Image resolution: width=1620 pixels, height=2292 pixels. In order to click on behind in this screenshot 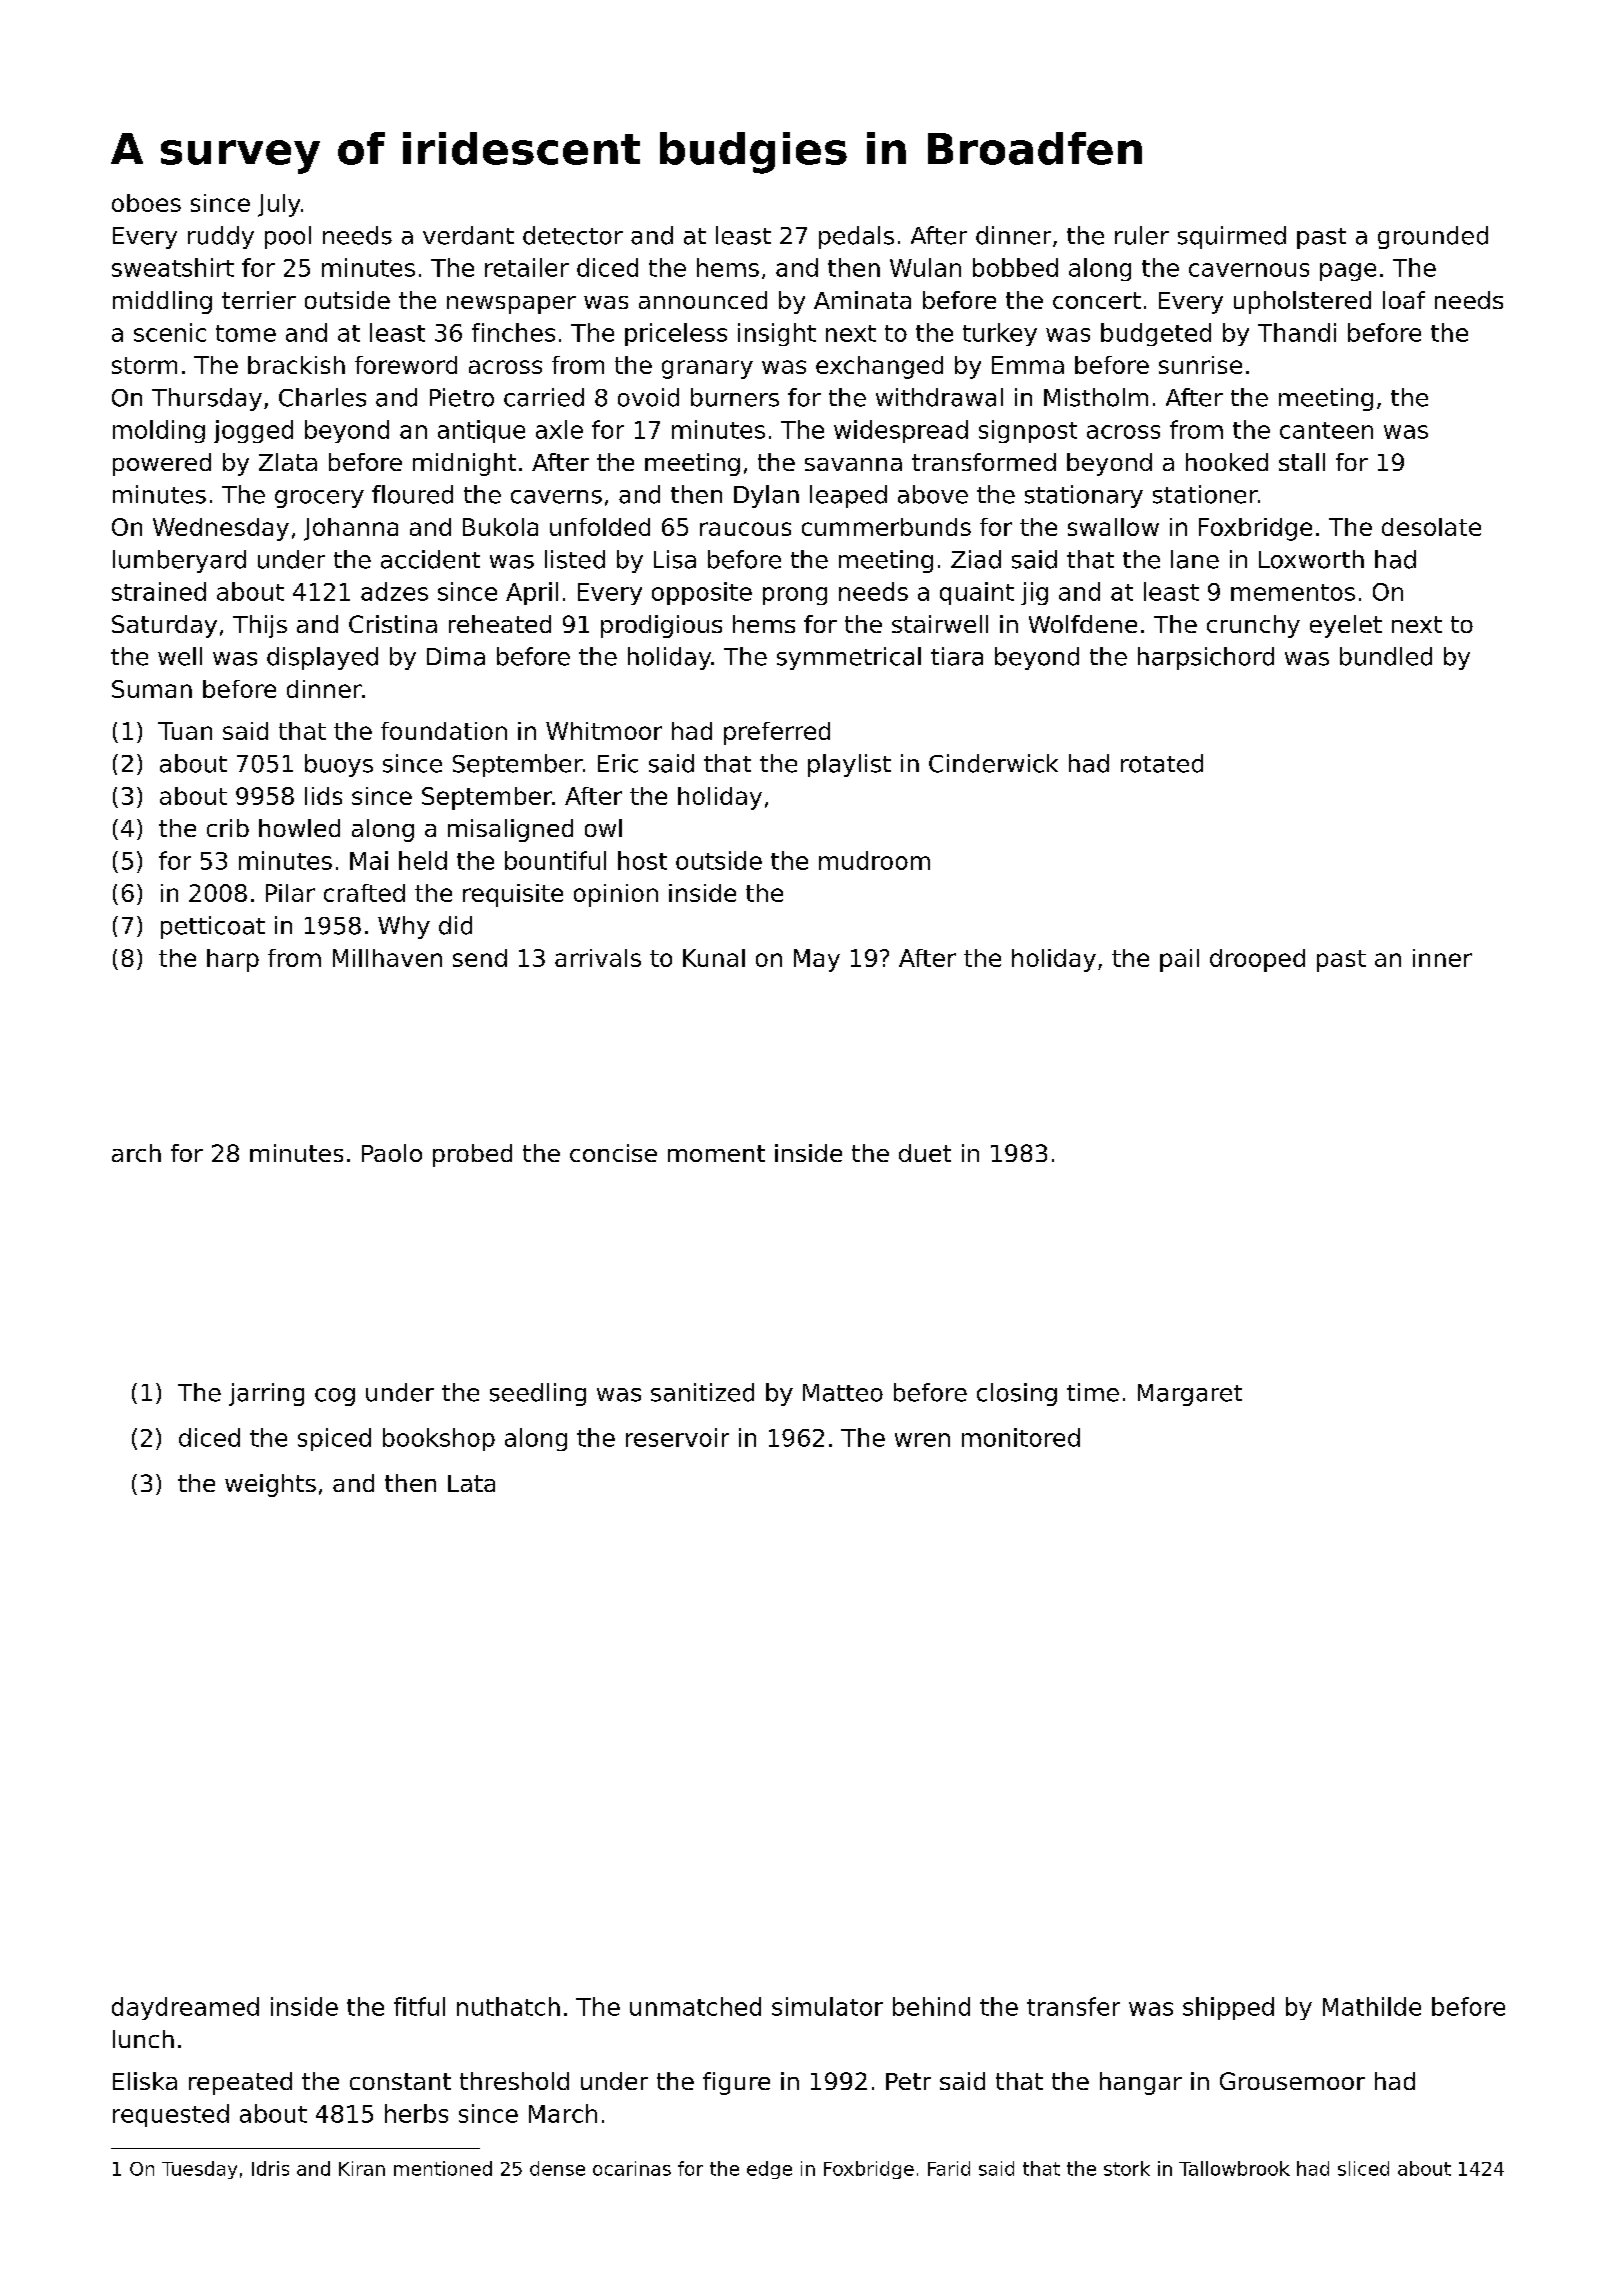, I will do `click(931, 2006)`.
